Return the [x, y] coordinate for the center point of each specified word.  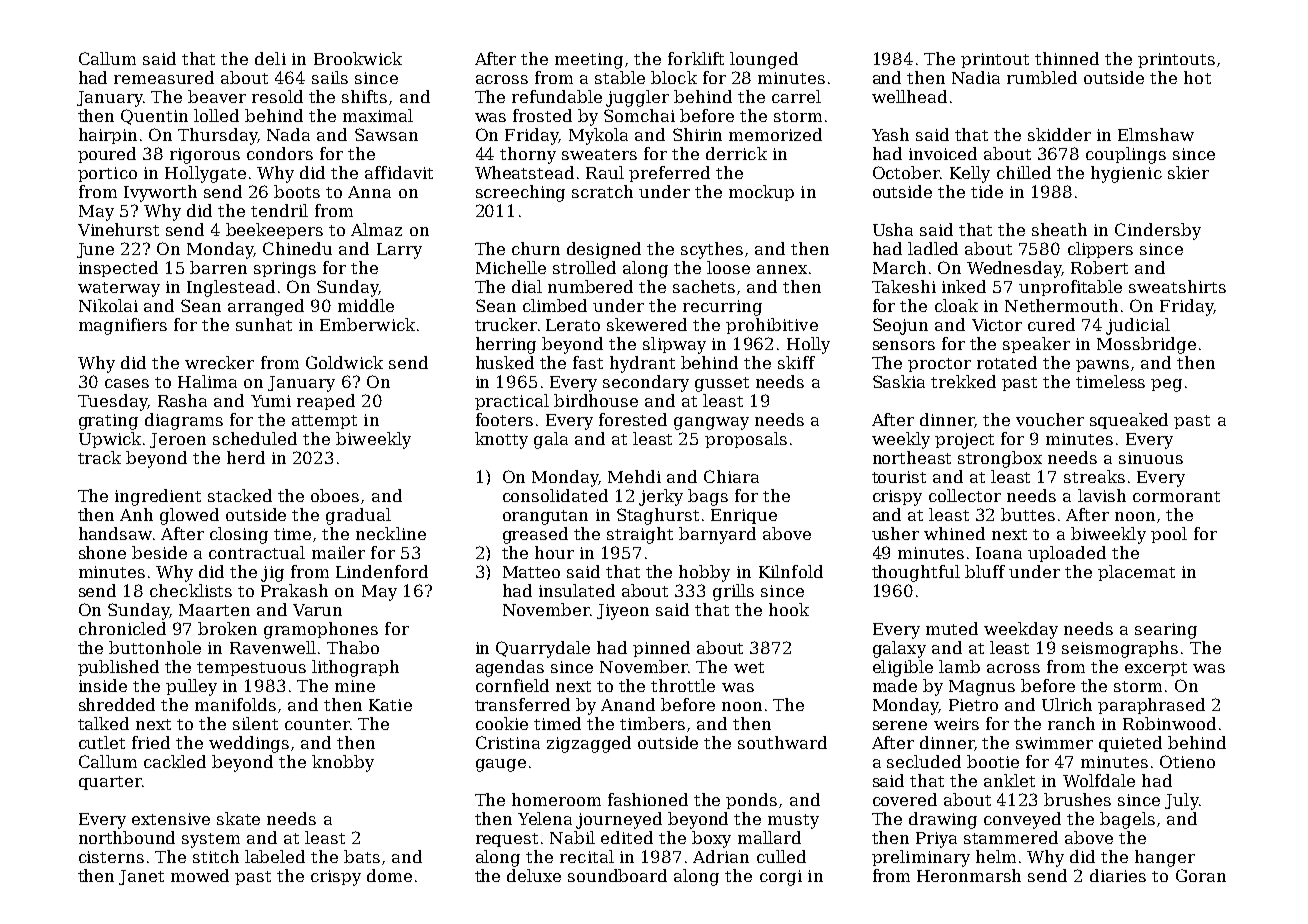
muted [952, 628]
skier [1188, 172]
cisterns [111, 857]
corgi [781, 878]
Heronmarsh [969, 875]
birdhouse [596, 400]
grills [733, 592]
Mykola [598, 136]
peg [1166, 385]
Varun [317, 610]
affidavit [399, 172]
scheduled [255, 438]
